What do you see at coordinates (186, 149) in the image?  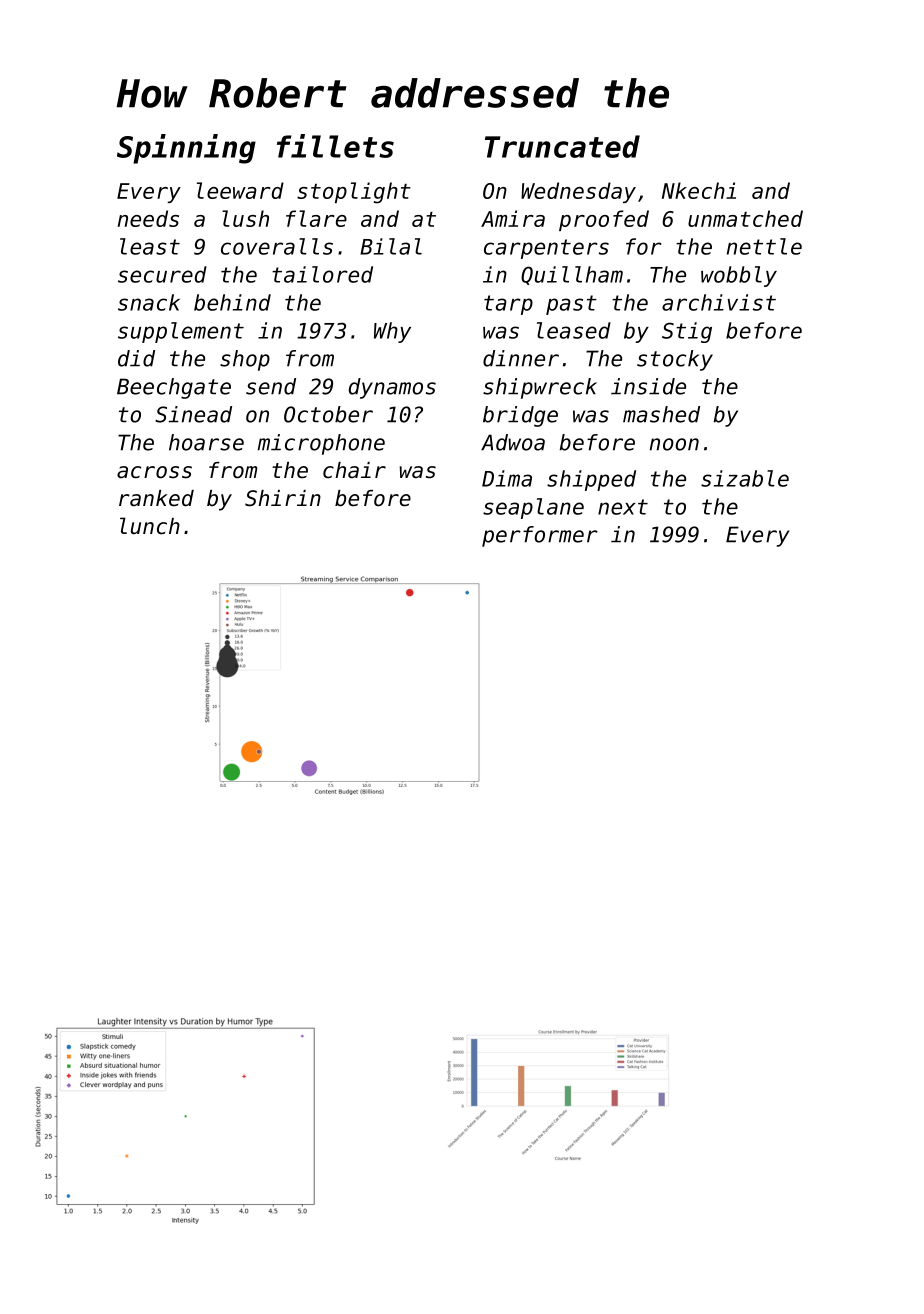 I see `Spinning` at bounding box center [186, 149].
